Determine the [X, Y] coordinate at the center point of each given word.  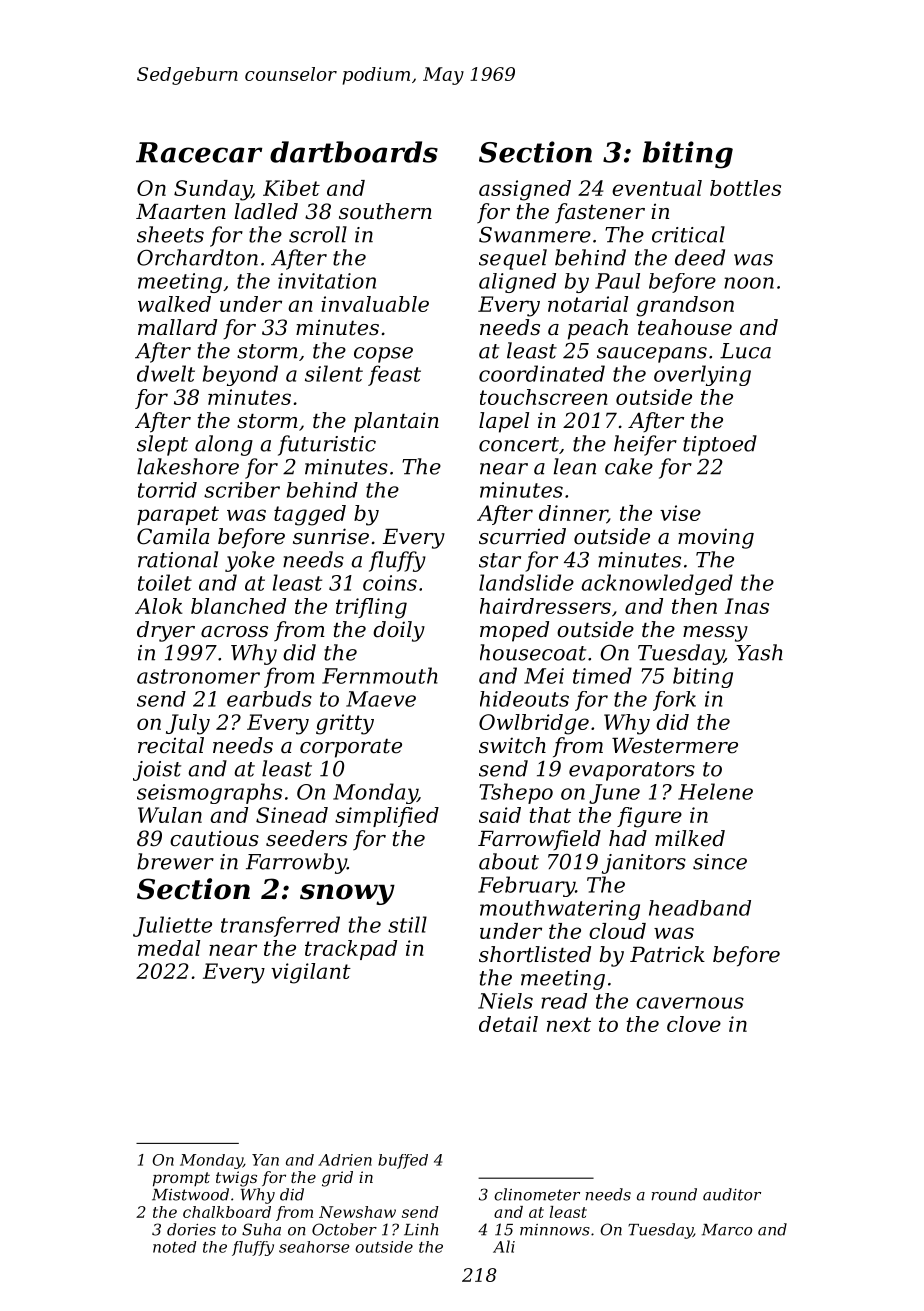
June [614, 794]
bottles [745, 188]
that [550, 815]
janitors [644, 864]
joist [157, 771]
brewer [175, 861]
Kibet [291, 188]
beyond [240, 375]
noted [174, 1247]
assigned [525, 190]
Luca [745, 351]
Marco [727, 1230]
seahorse [314, 1247]
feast [394, 375]
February [526, 886]
